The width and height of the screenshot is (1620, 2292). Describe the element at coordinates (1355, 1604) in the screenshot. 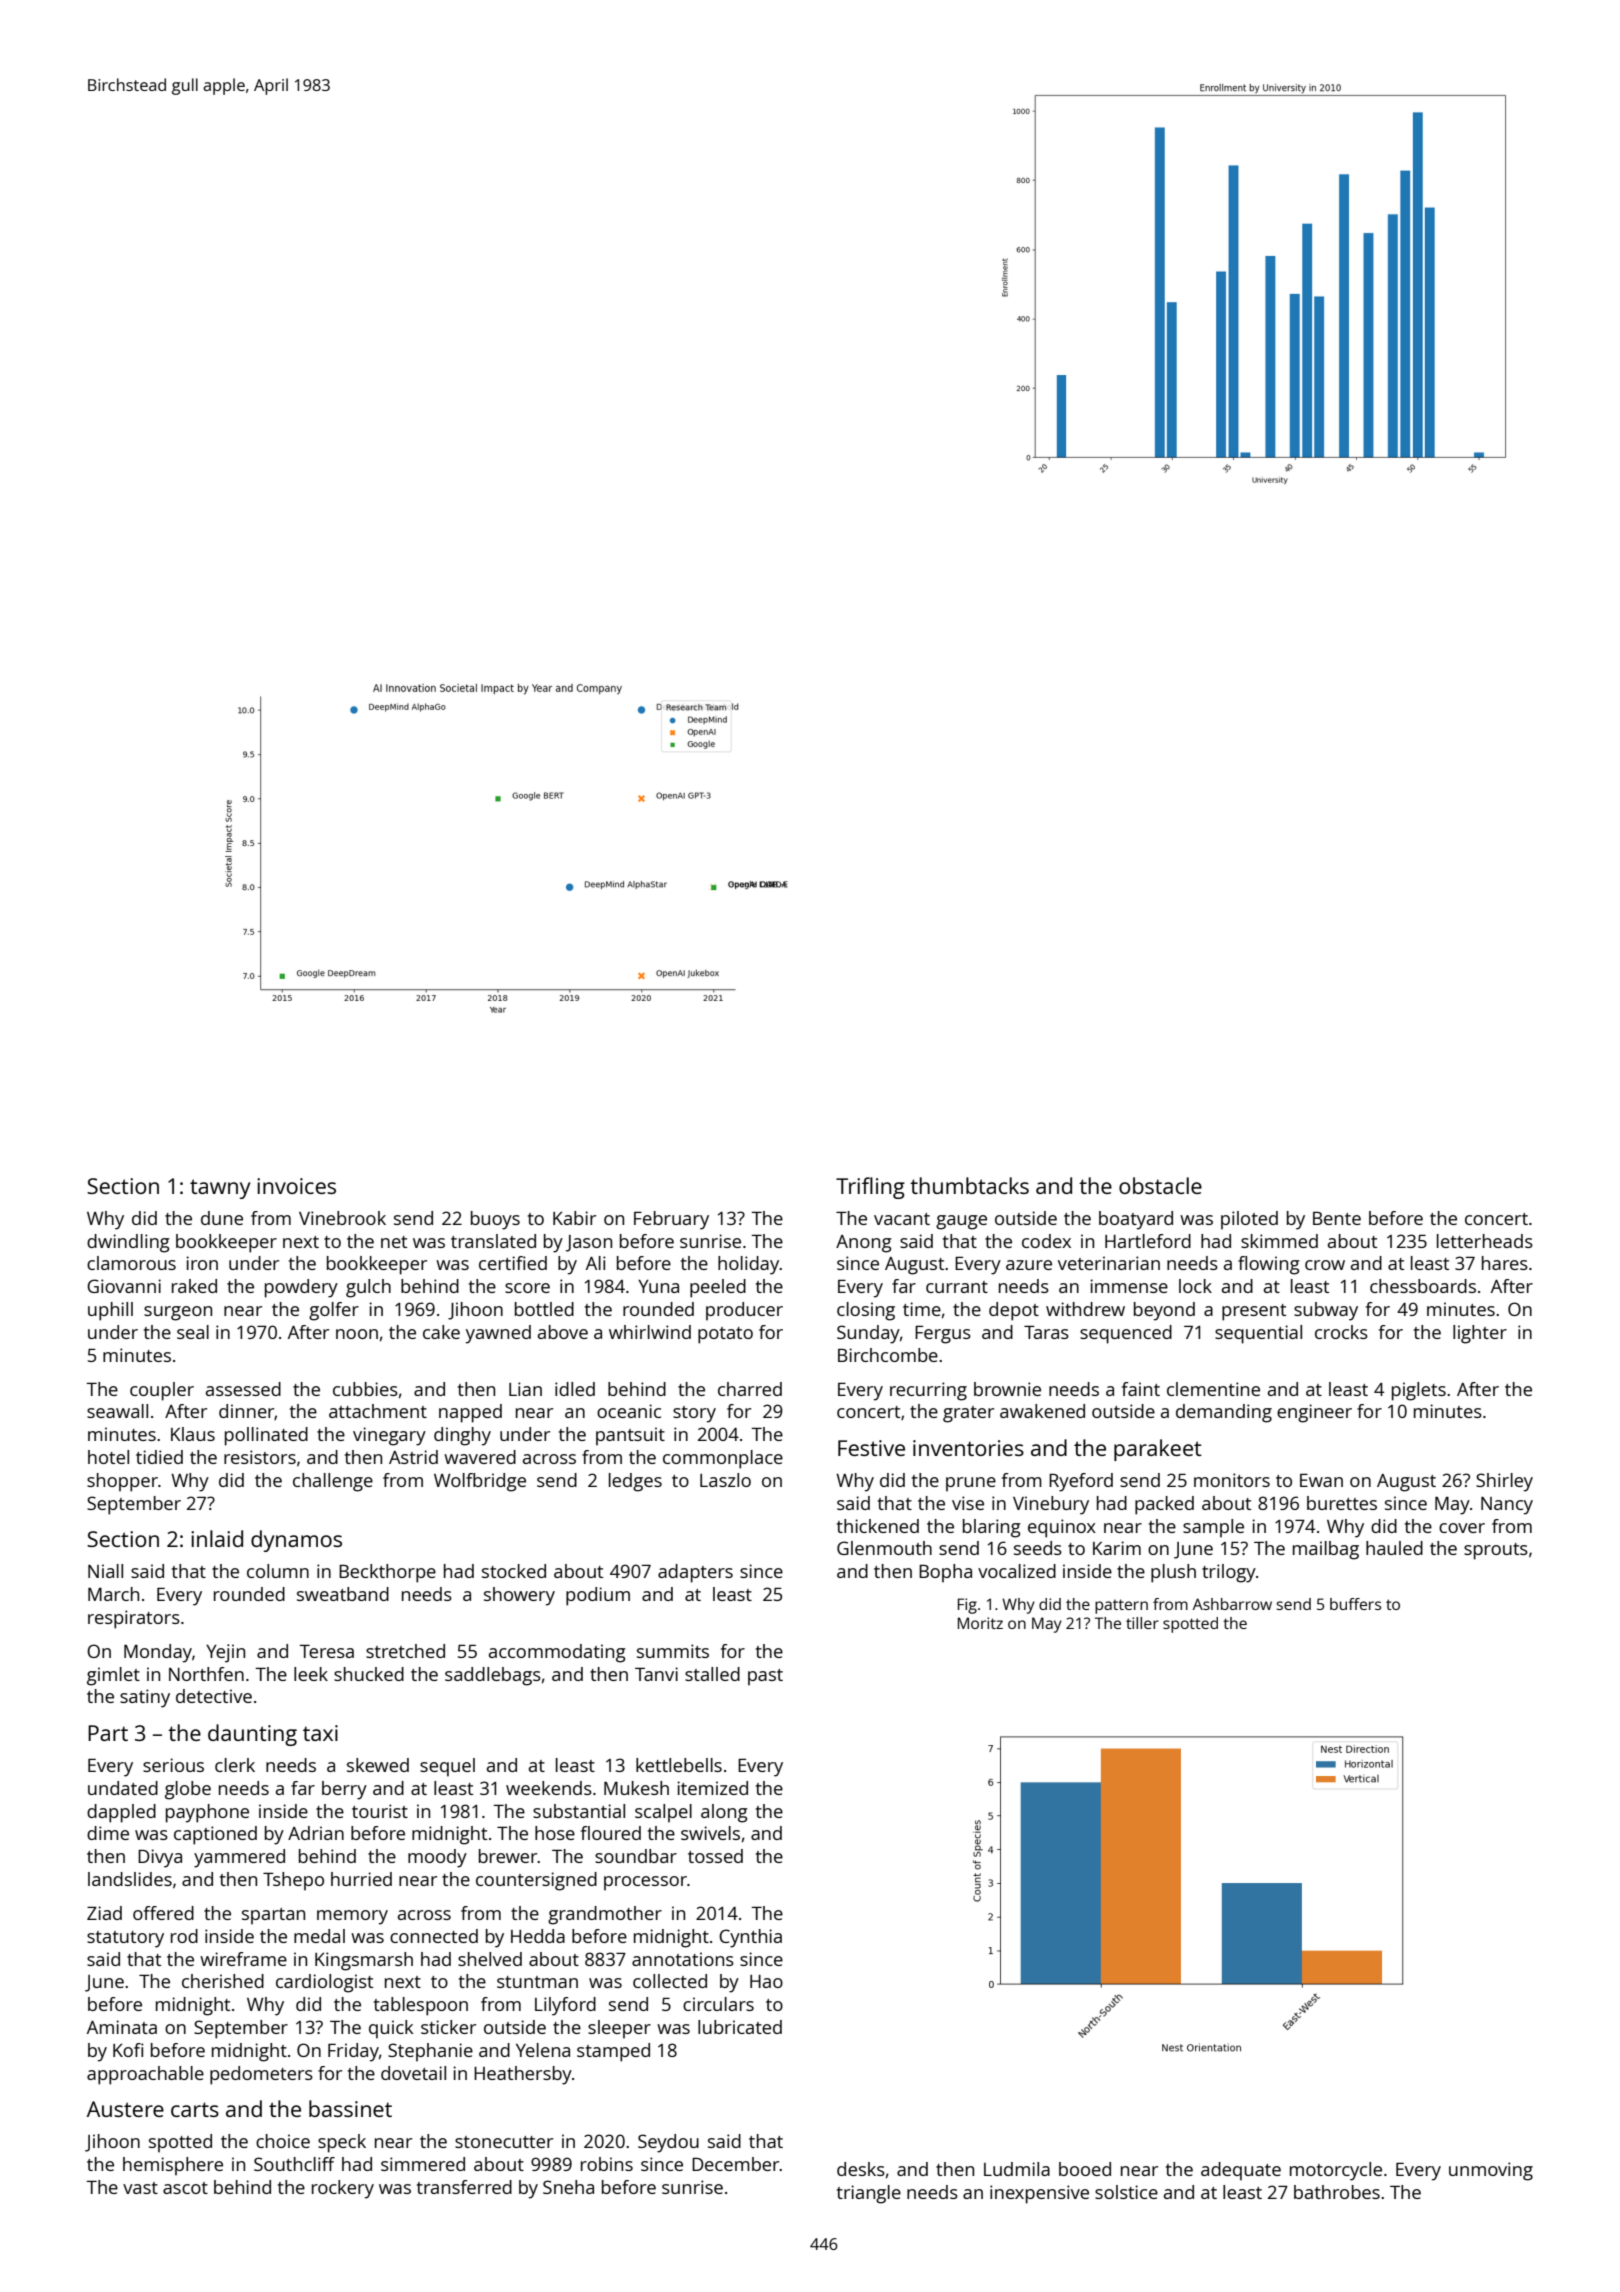

I see `buffers` at that location.
